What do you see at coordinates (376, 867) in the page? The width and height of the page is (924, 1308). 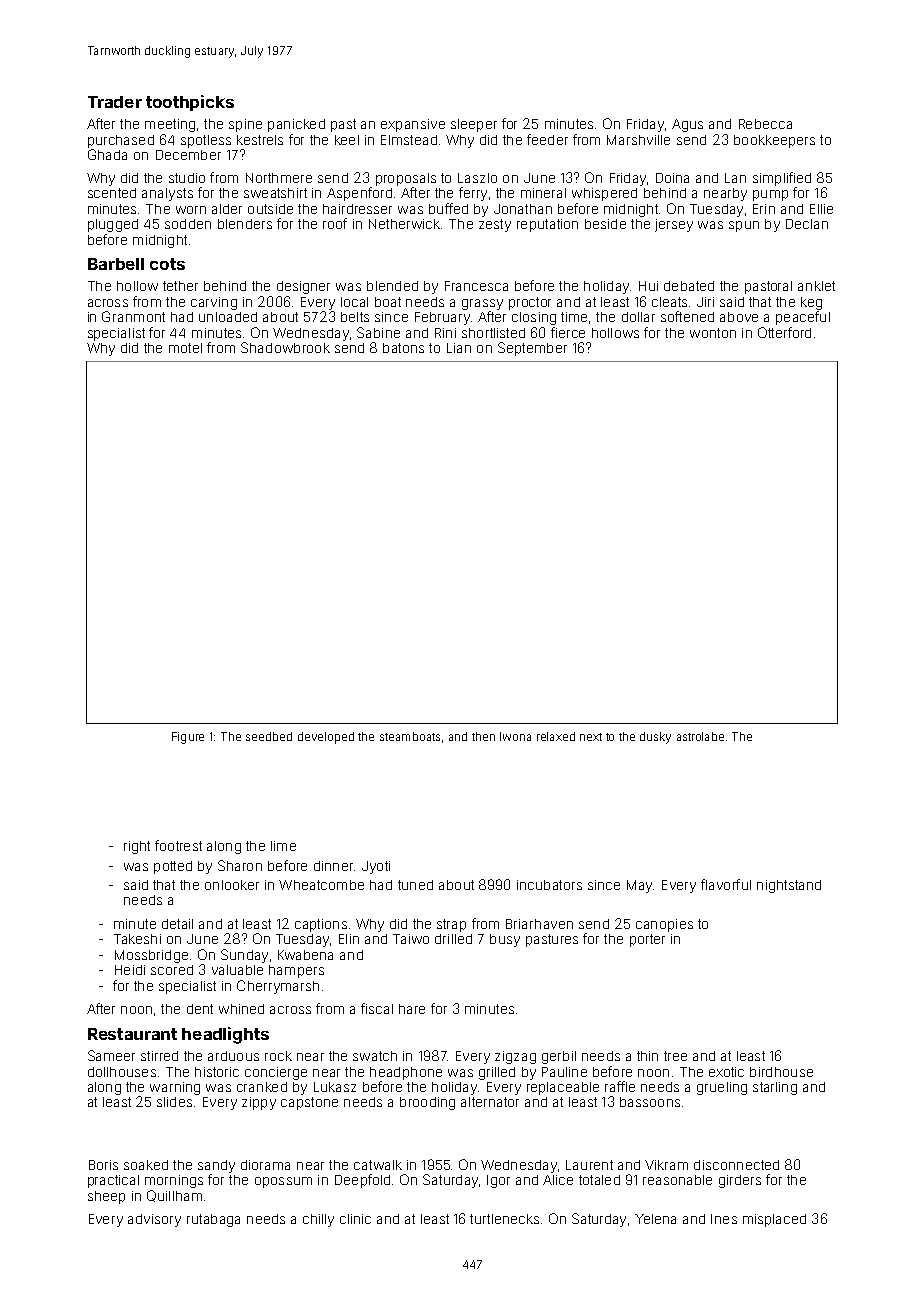 I see `Jyoti` at bounding box center [376, 867].
